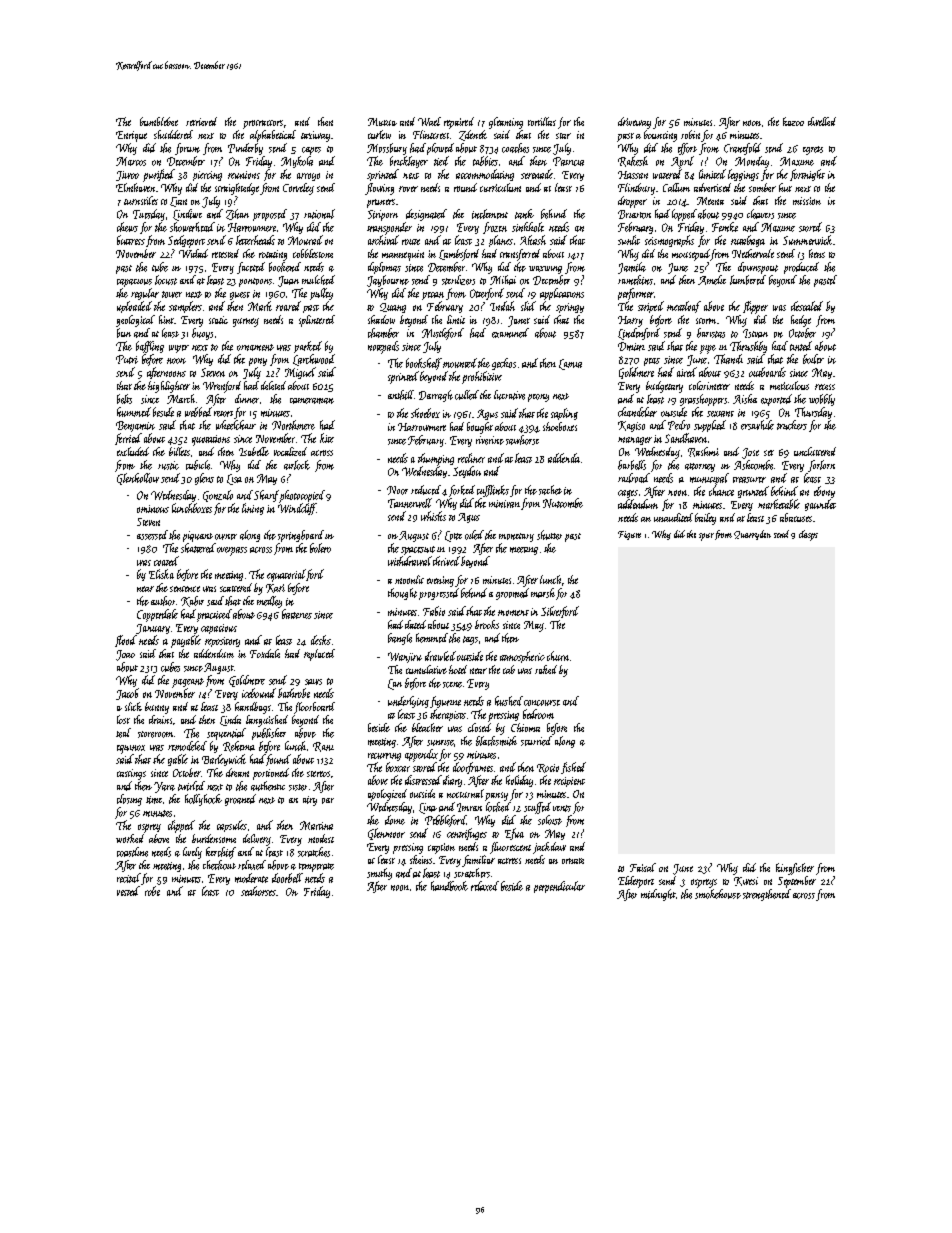  What do you see at coordinates (287, 878) in the page?
I see `doorbell` at bounding box center [287, 878].
